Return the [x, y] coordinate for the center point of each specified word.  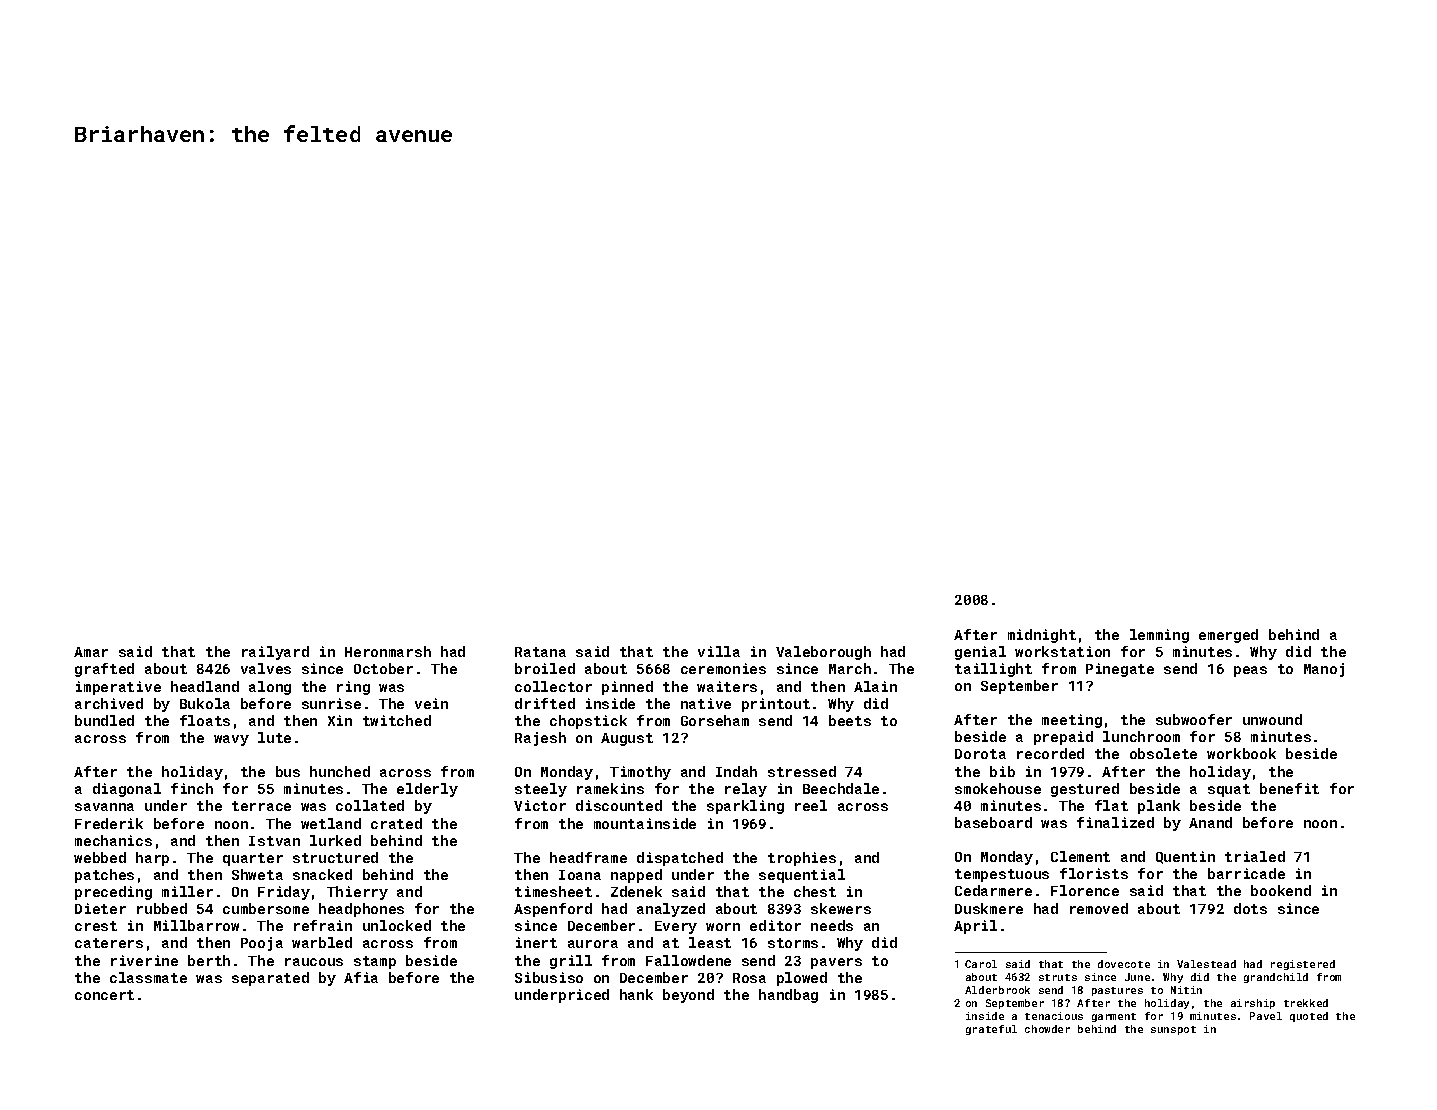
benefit [1289, 788]
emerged [1228, 636]
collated [370, 805]
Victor [540, 805]
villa [719, 651]
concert [104, 995]
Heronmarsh [388, 651]
